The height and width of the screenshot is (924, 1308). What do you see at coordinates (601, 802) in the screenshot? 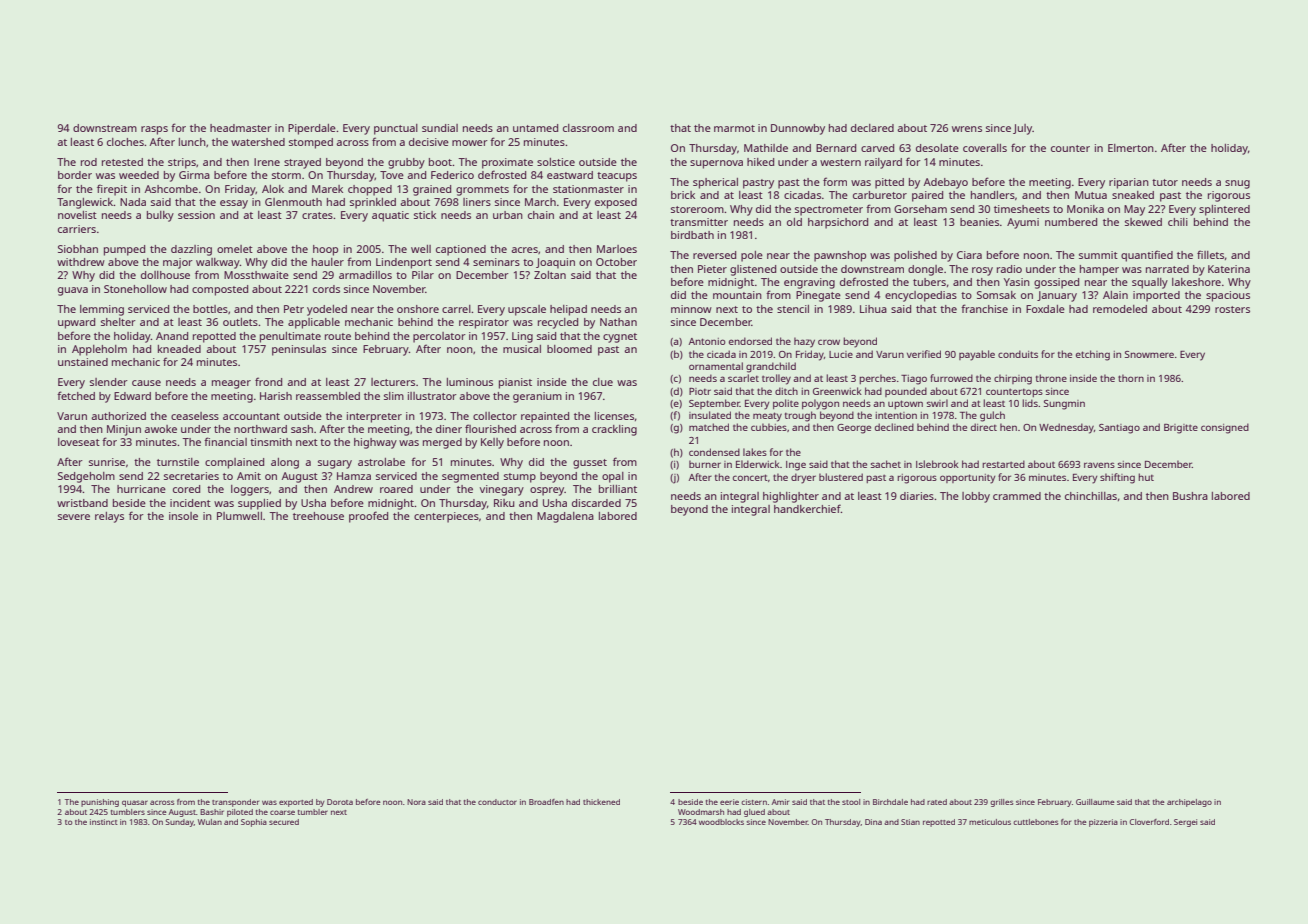
I see `thickened` at bounding box center [601, 802].
